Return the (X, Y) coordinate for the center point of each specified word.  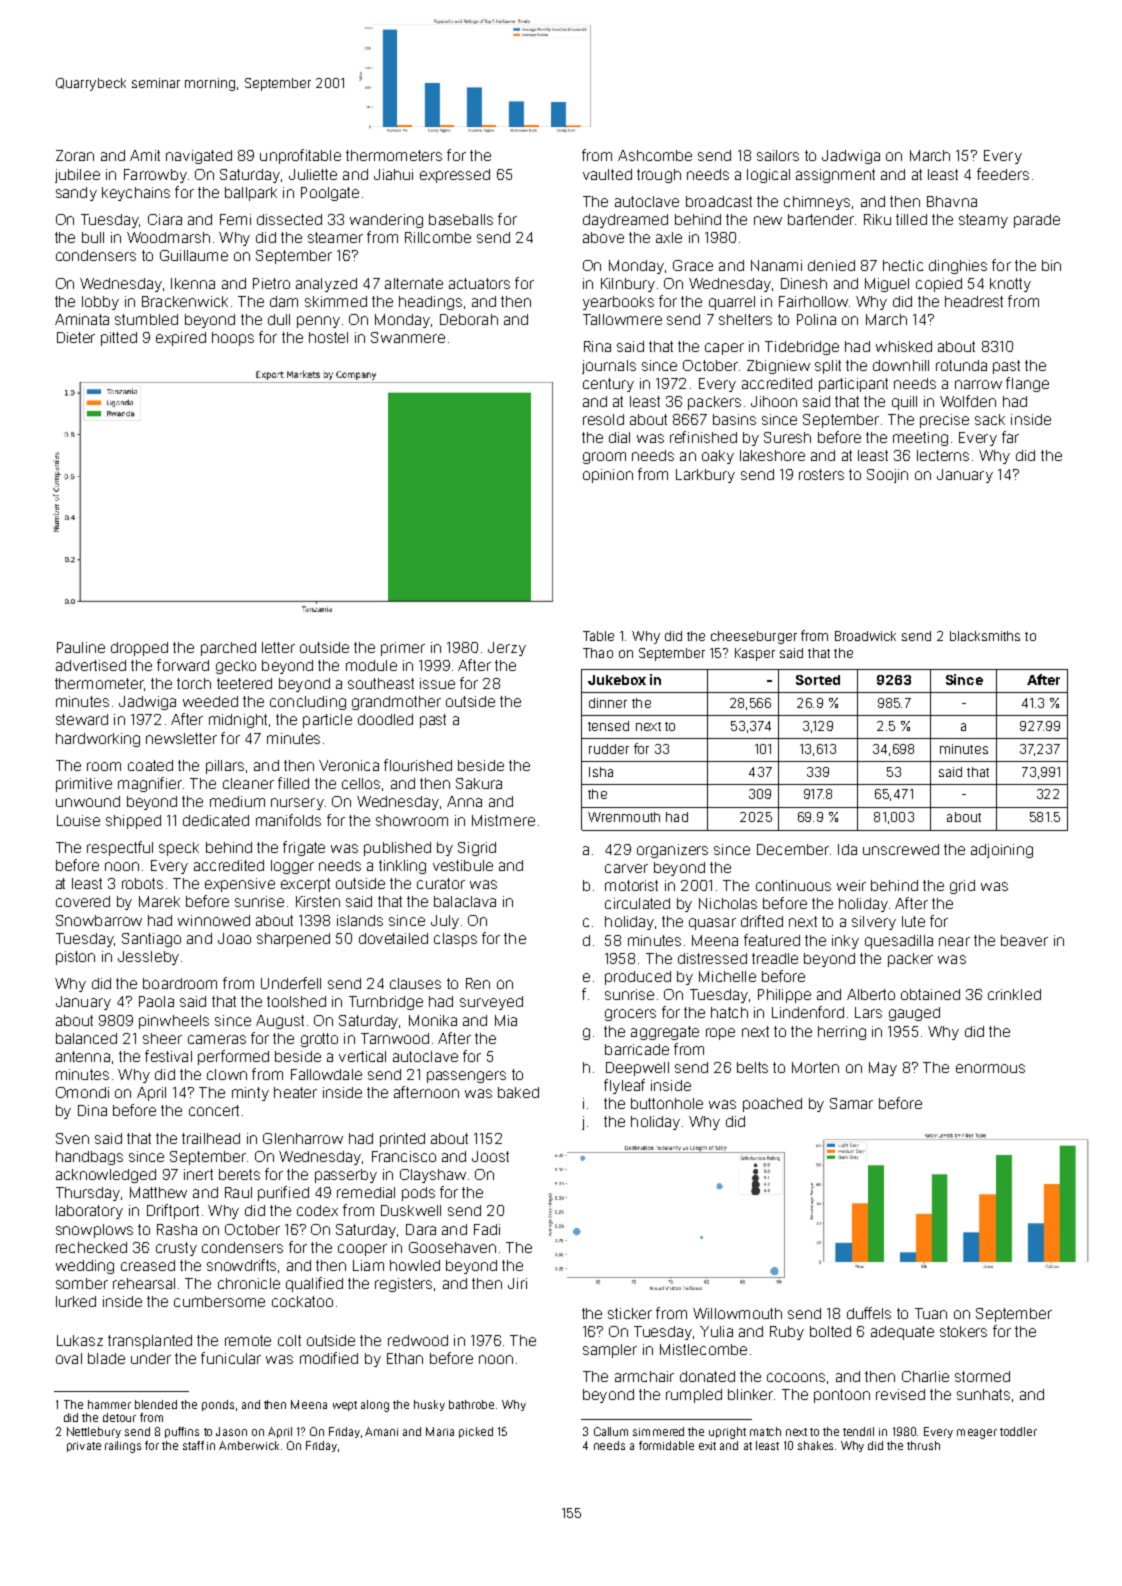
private (84, 1447)
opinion (608, 476)
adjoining (1002, 851)
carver (626, 868)
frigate (304, 848)
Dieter (76, 337)
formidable (666, 1445)
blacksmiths (985, 636)
